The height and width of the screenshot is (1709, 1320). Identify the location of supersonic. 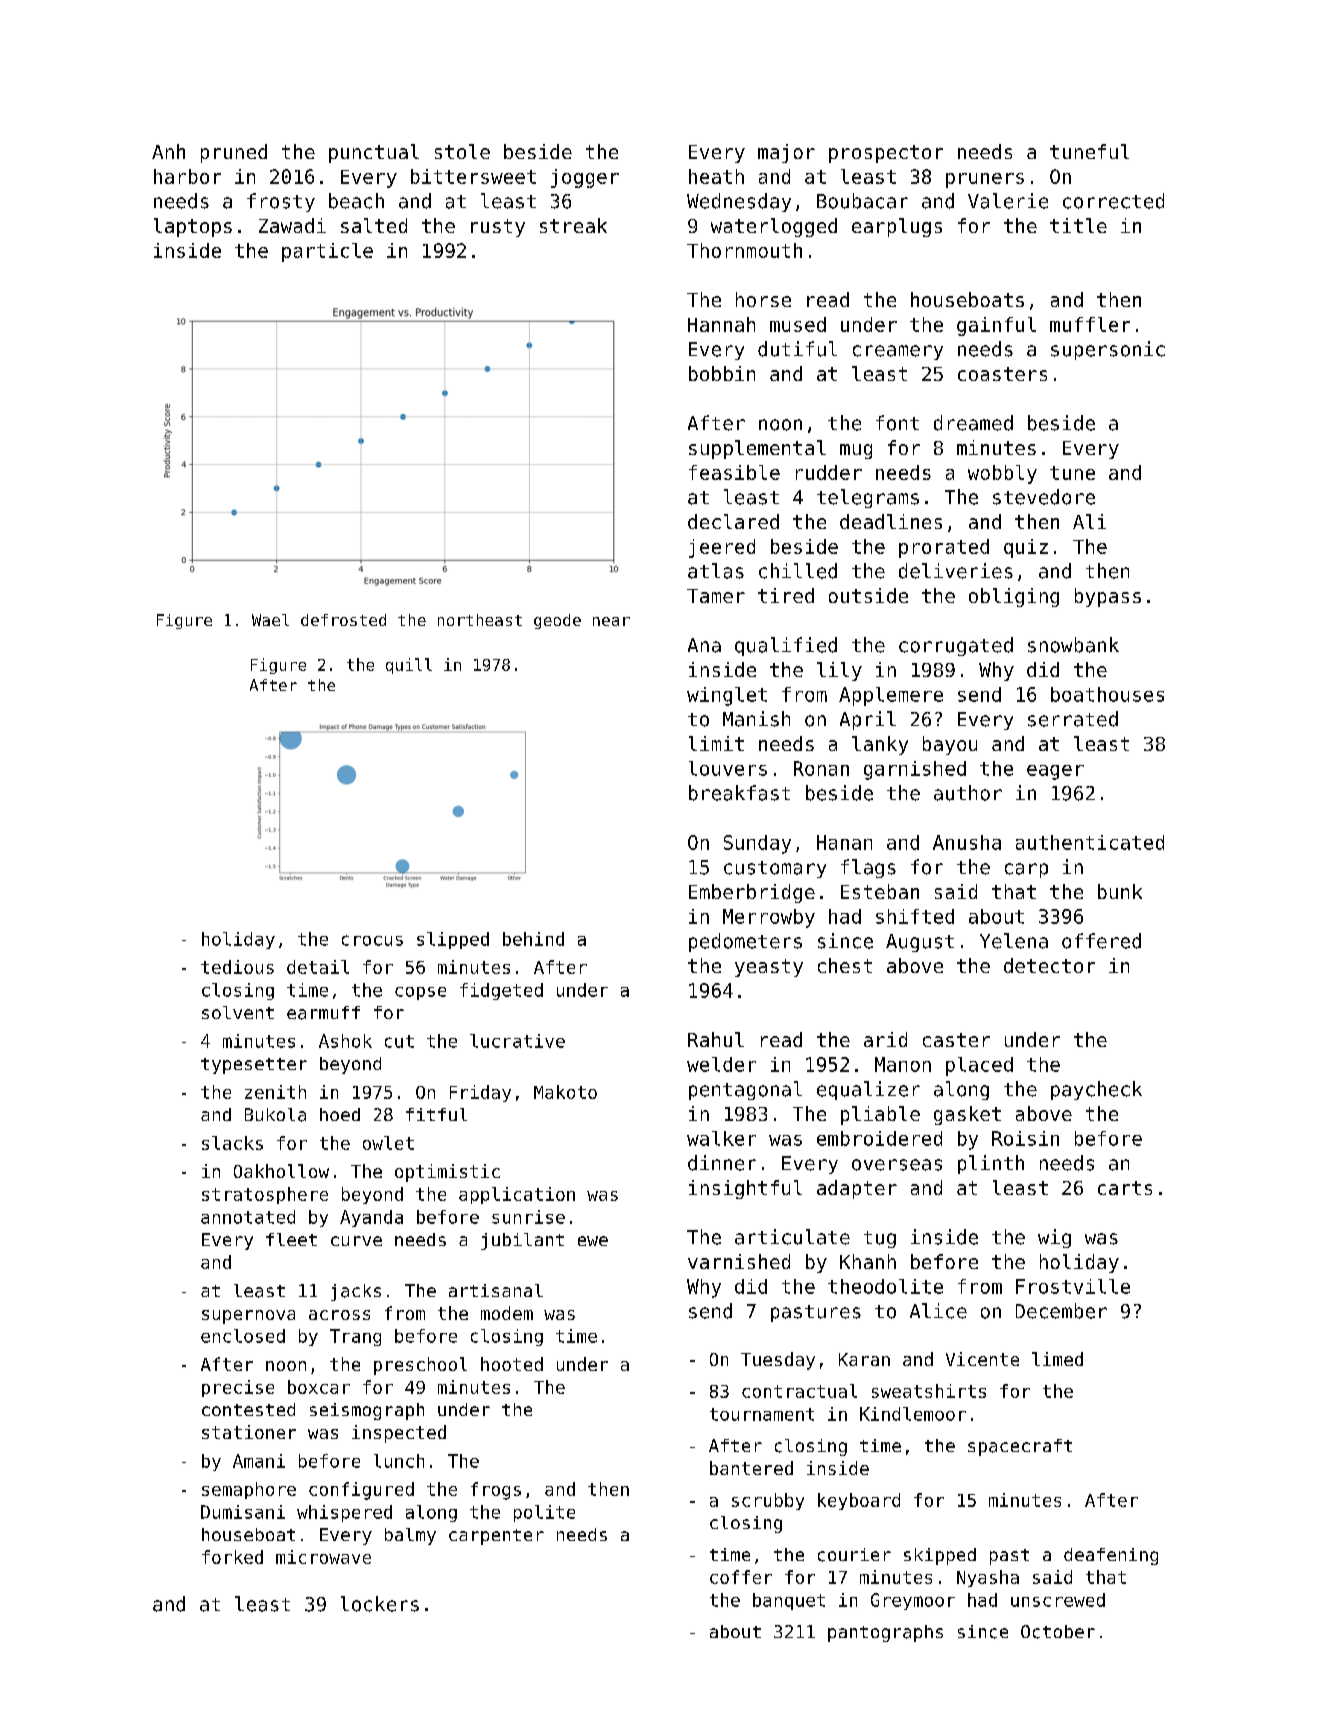
(1108, 350).
